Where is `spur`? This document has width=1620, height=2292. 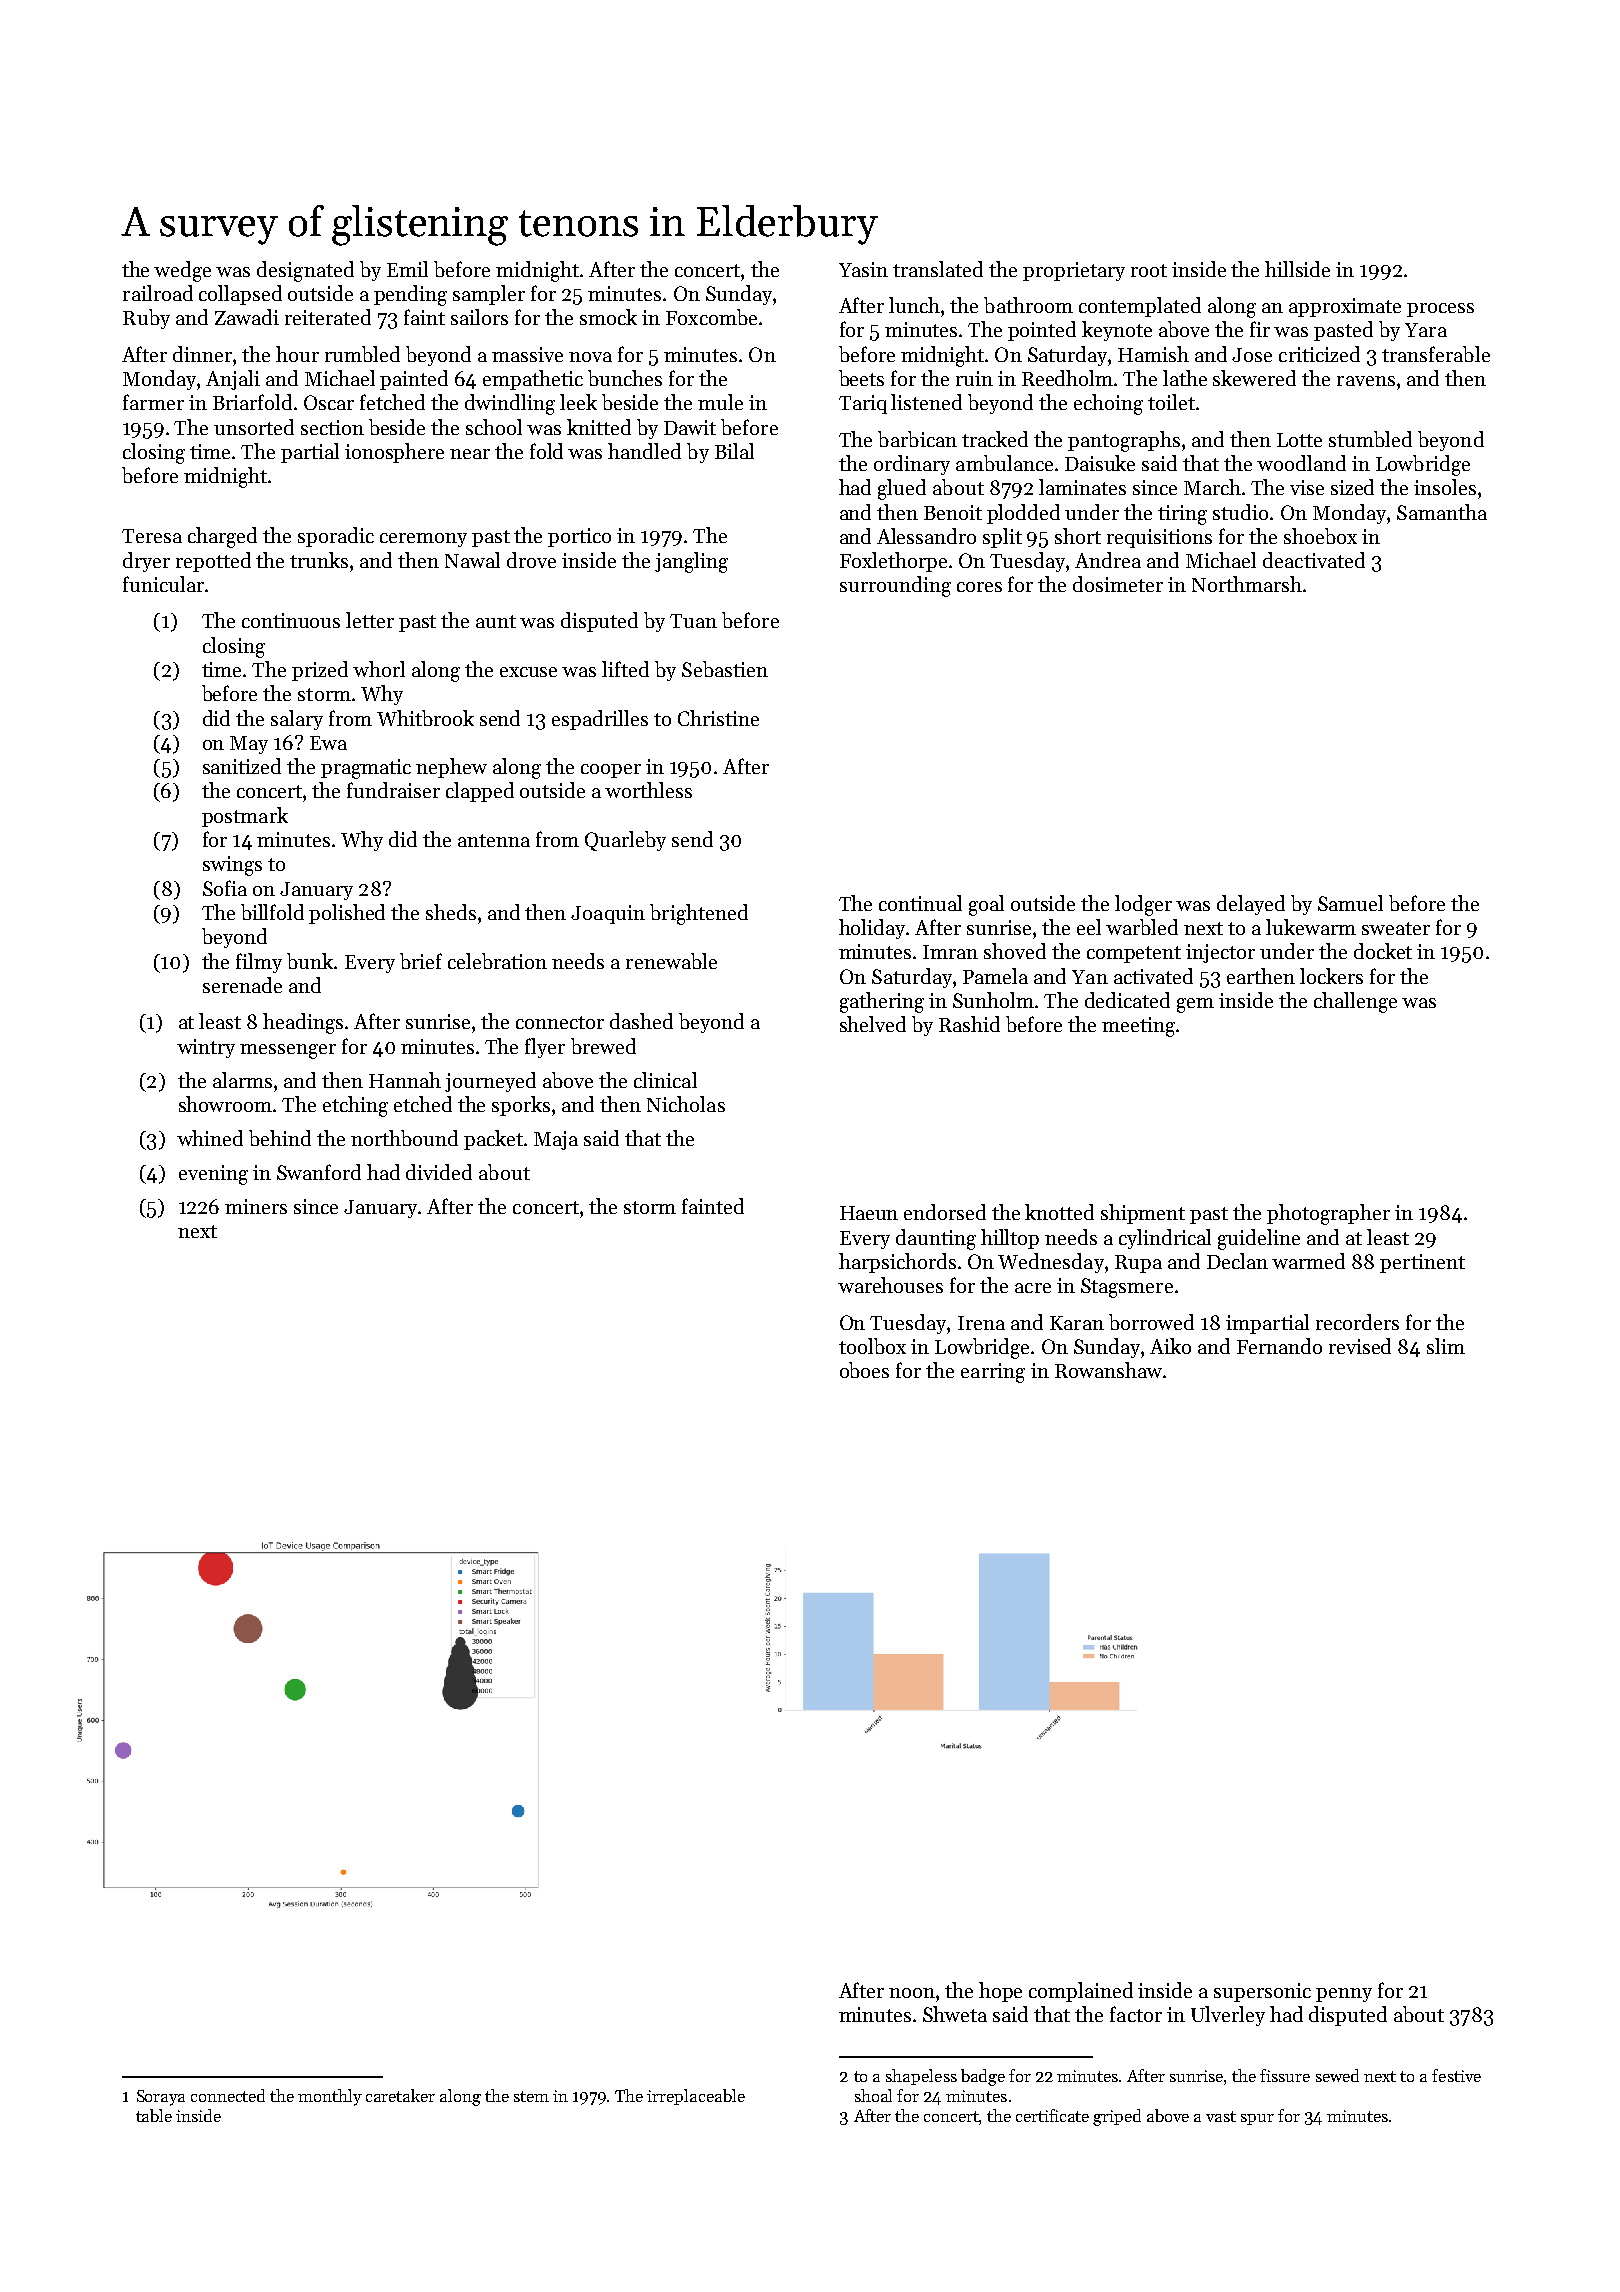 spur is located at coordinates (1257, 2119).
